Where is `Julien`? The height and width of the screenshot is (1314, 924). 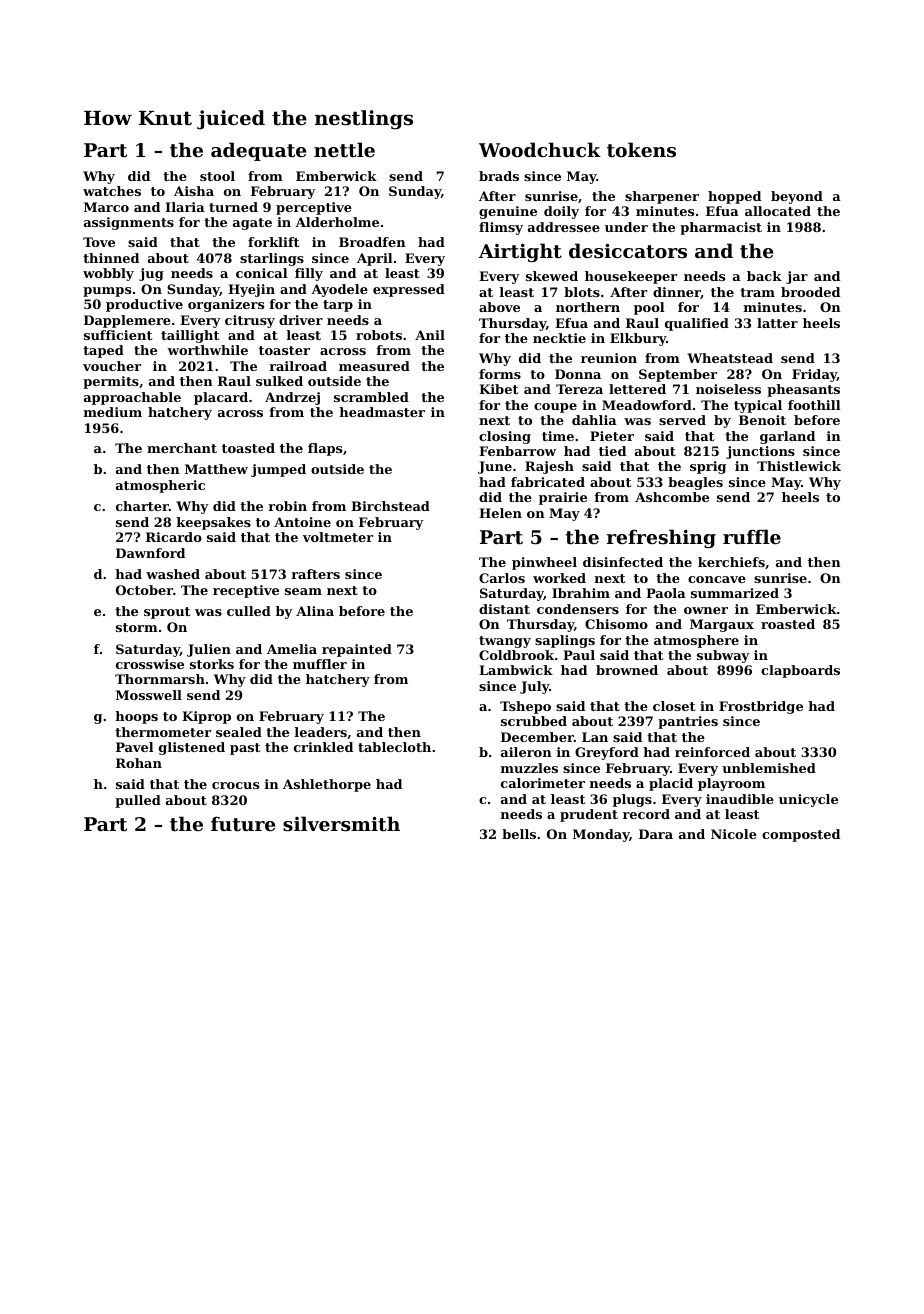 Julien is located at coordinates (209, 650).
